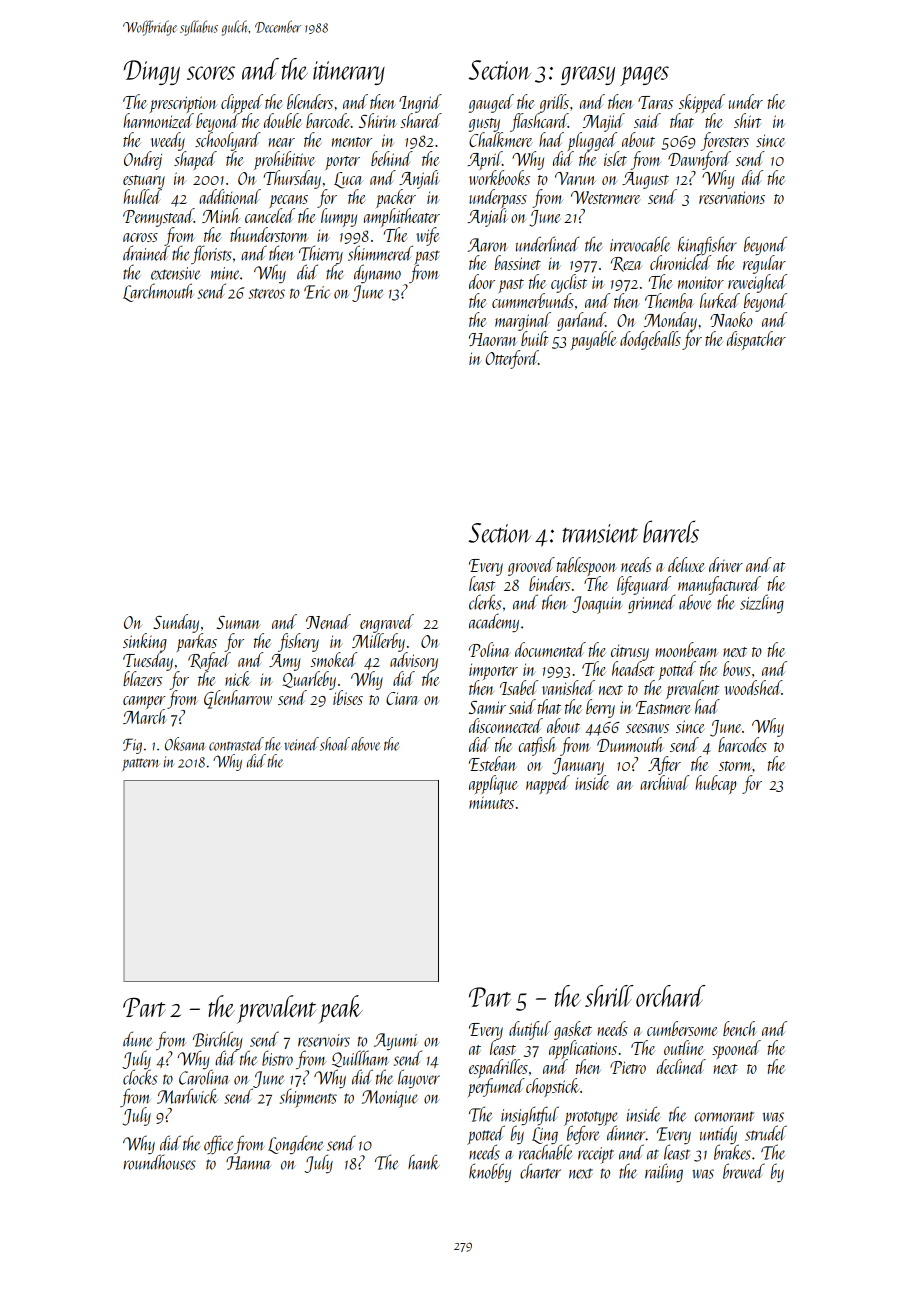 The height and width of the screenshot is (1316, 908). Describe the element at coordinates (644, 76) in the screenshot. I see `pages` at that location.
